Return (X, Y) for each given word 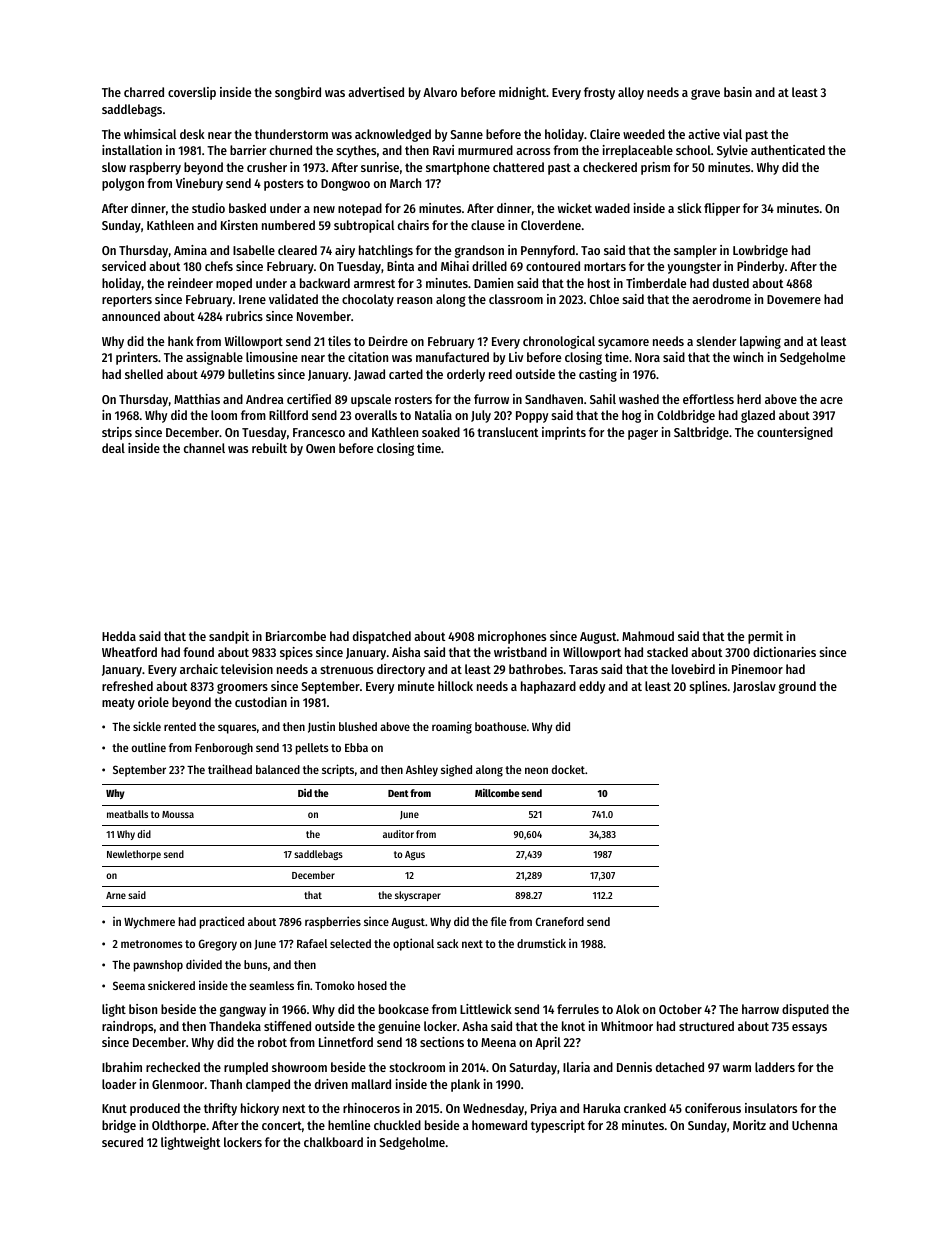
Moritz (749, 1125)
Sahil (603, 399)
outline (149, 747)
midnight (522, 93)
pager (643, 434)
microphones (512, 637)
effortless (708, 399)
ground (797, 687)
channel (204, 448)
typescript (558, 1126)
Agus (415, 855)
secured (122, 1142)
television (247, 669)
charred (144, 92)
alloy (631, 93)
